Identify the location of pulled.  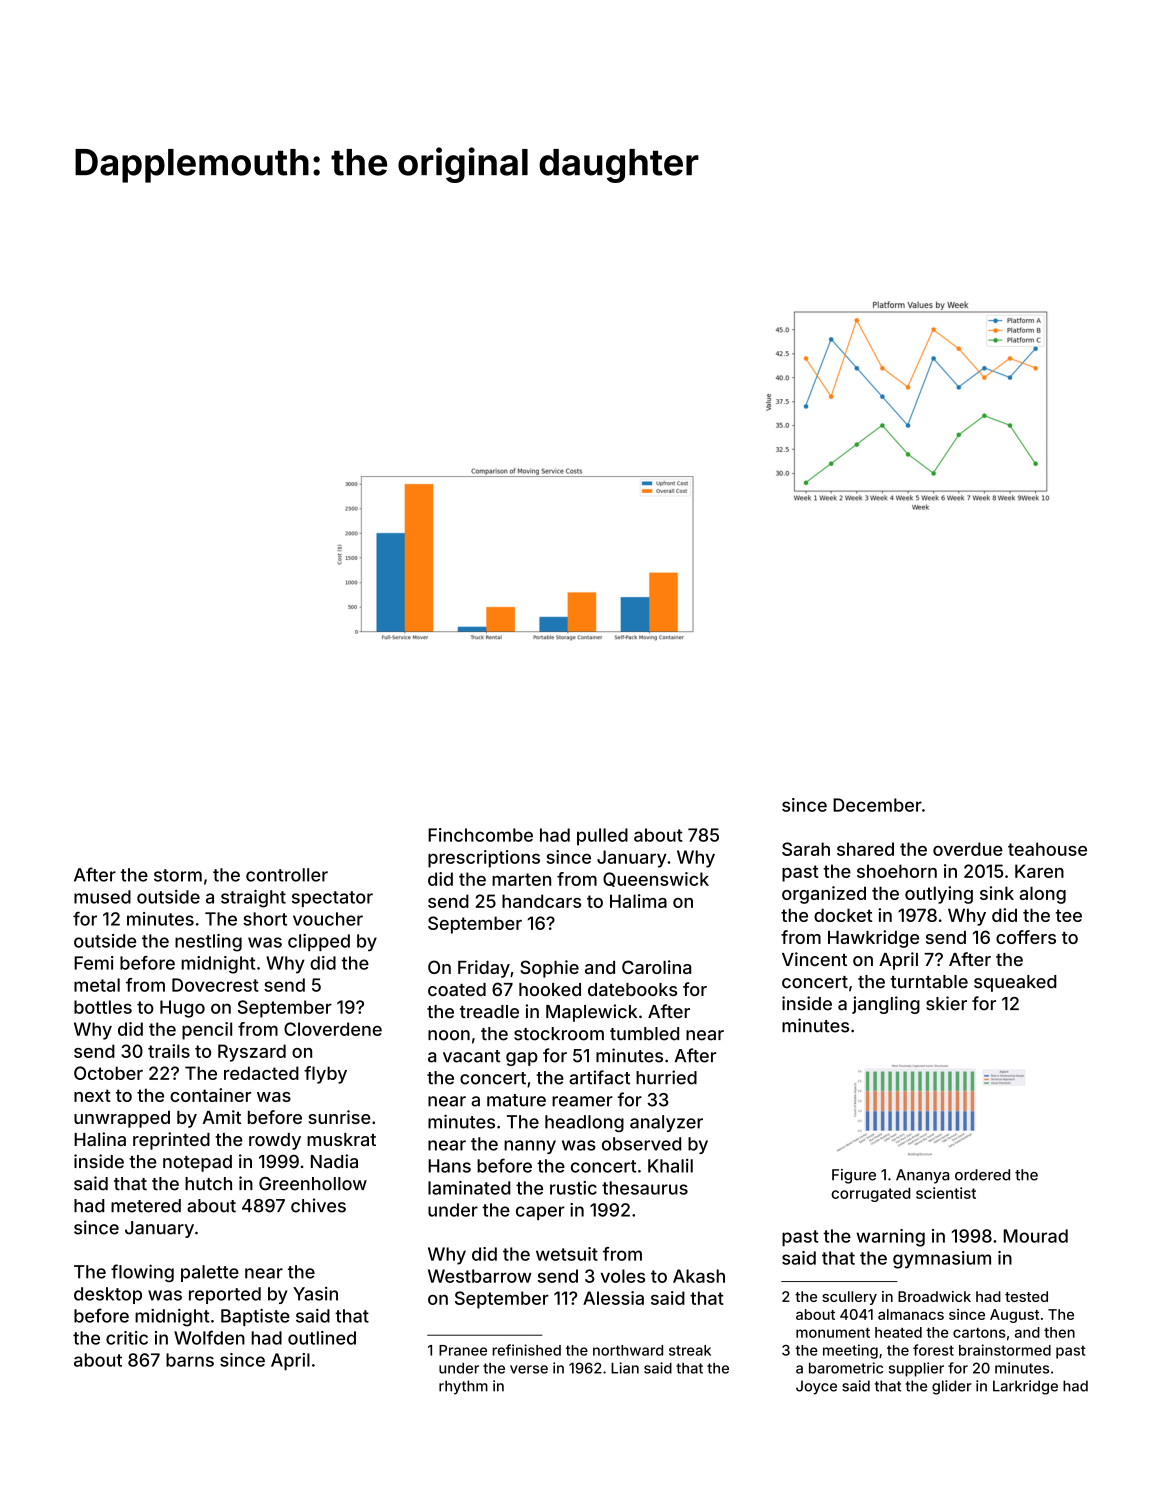
(602, 837).
